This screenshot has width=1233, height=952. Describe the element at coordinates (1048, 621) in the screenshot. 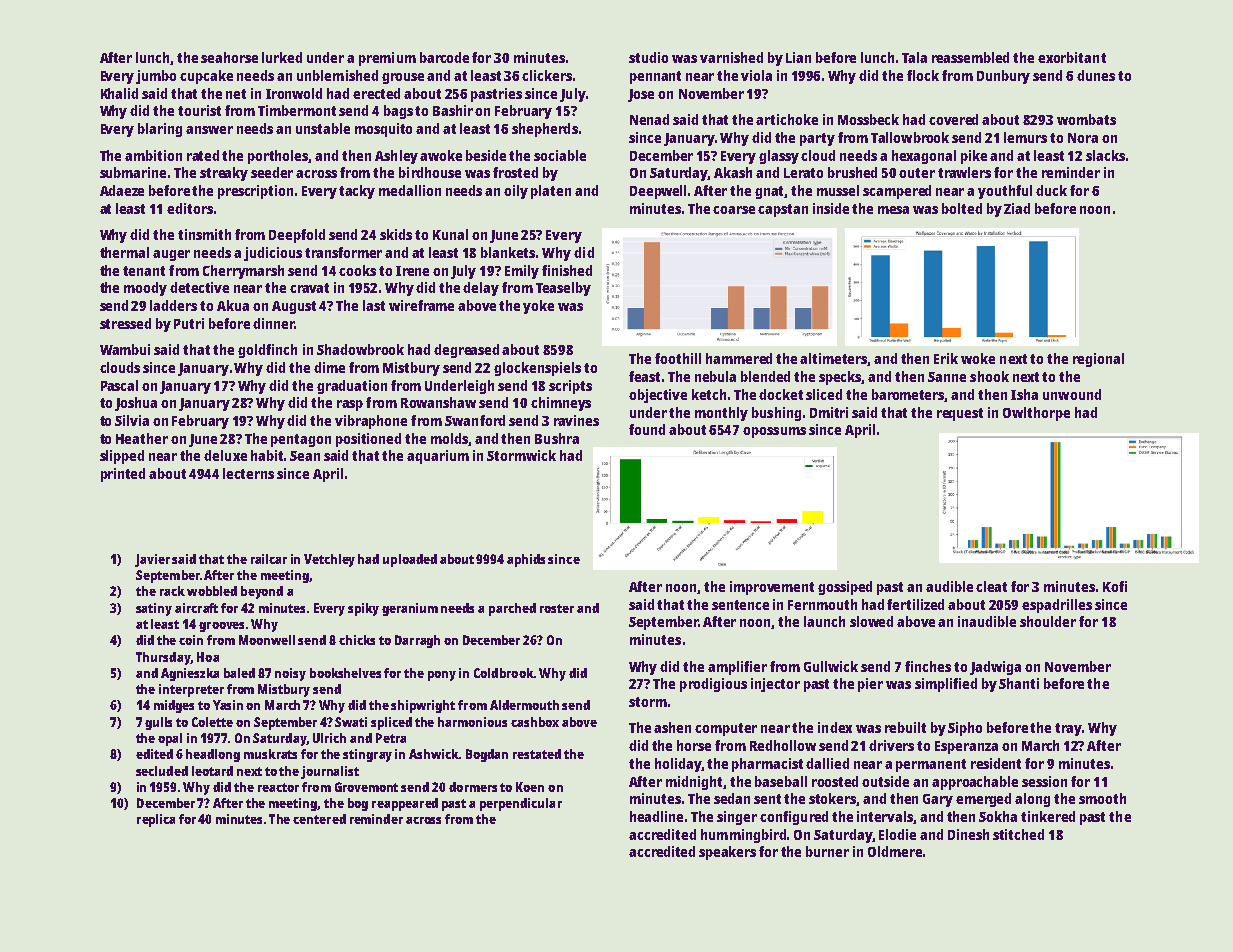

I see `shoulder` at that location.
